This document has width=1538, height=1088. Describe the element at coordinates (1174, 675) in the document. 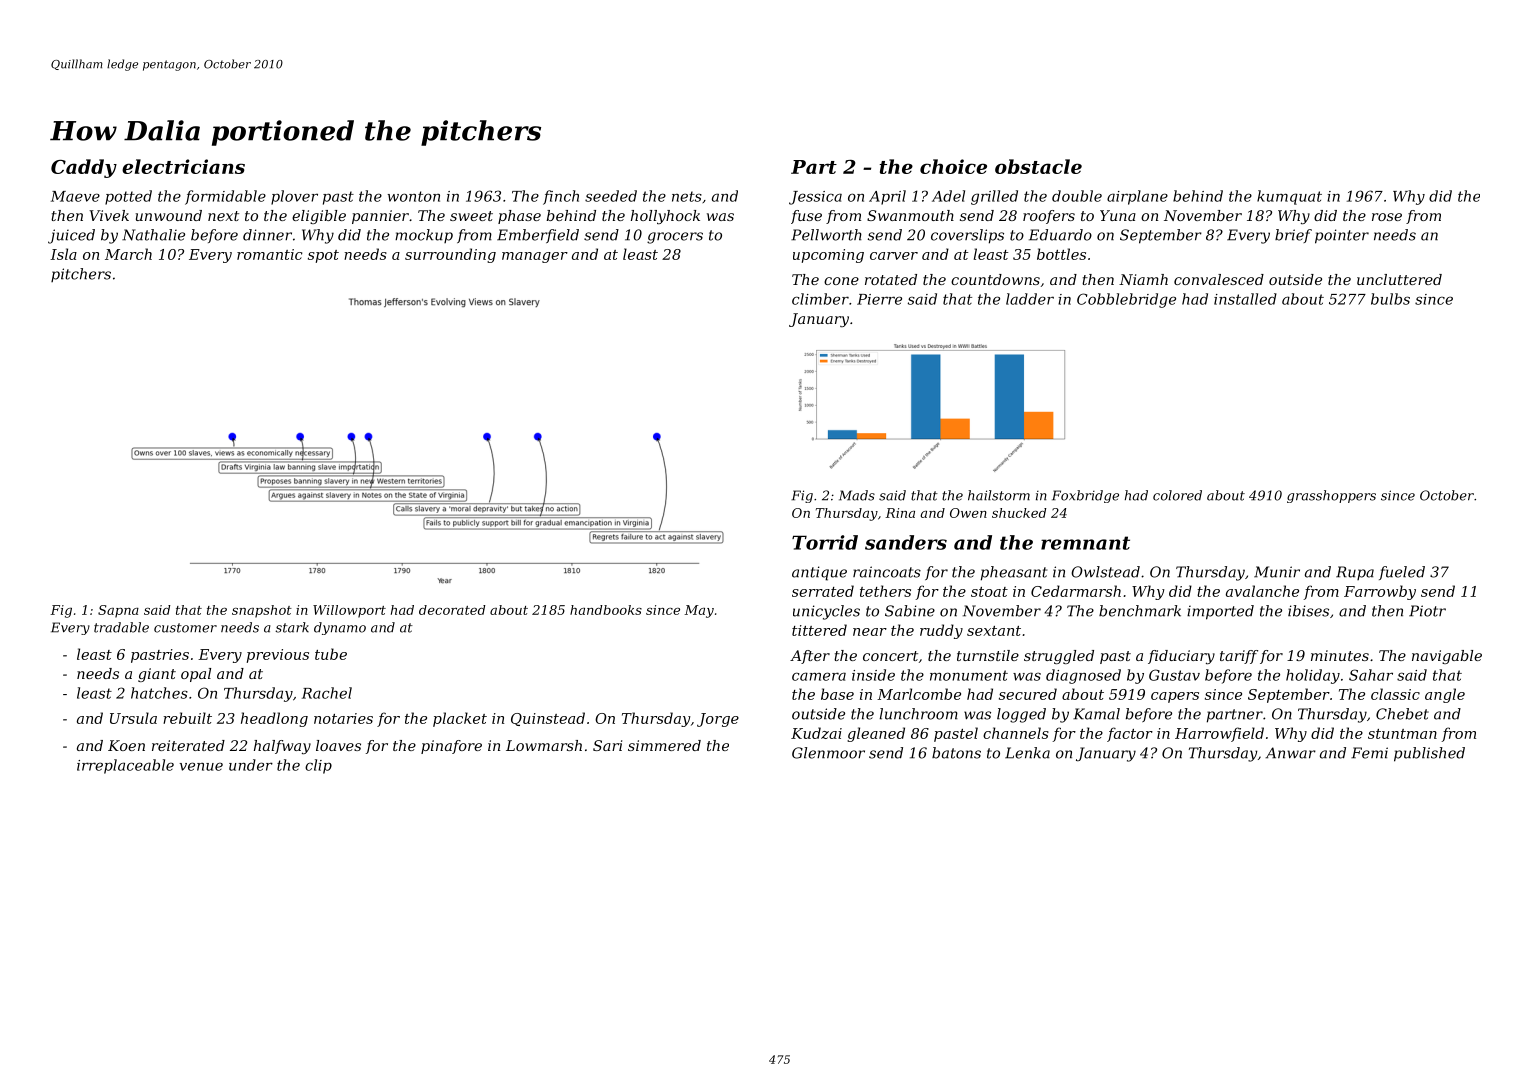

I see `Gustav` at that location.
